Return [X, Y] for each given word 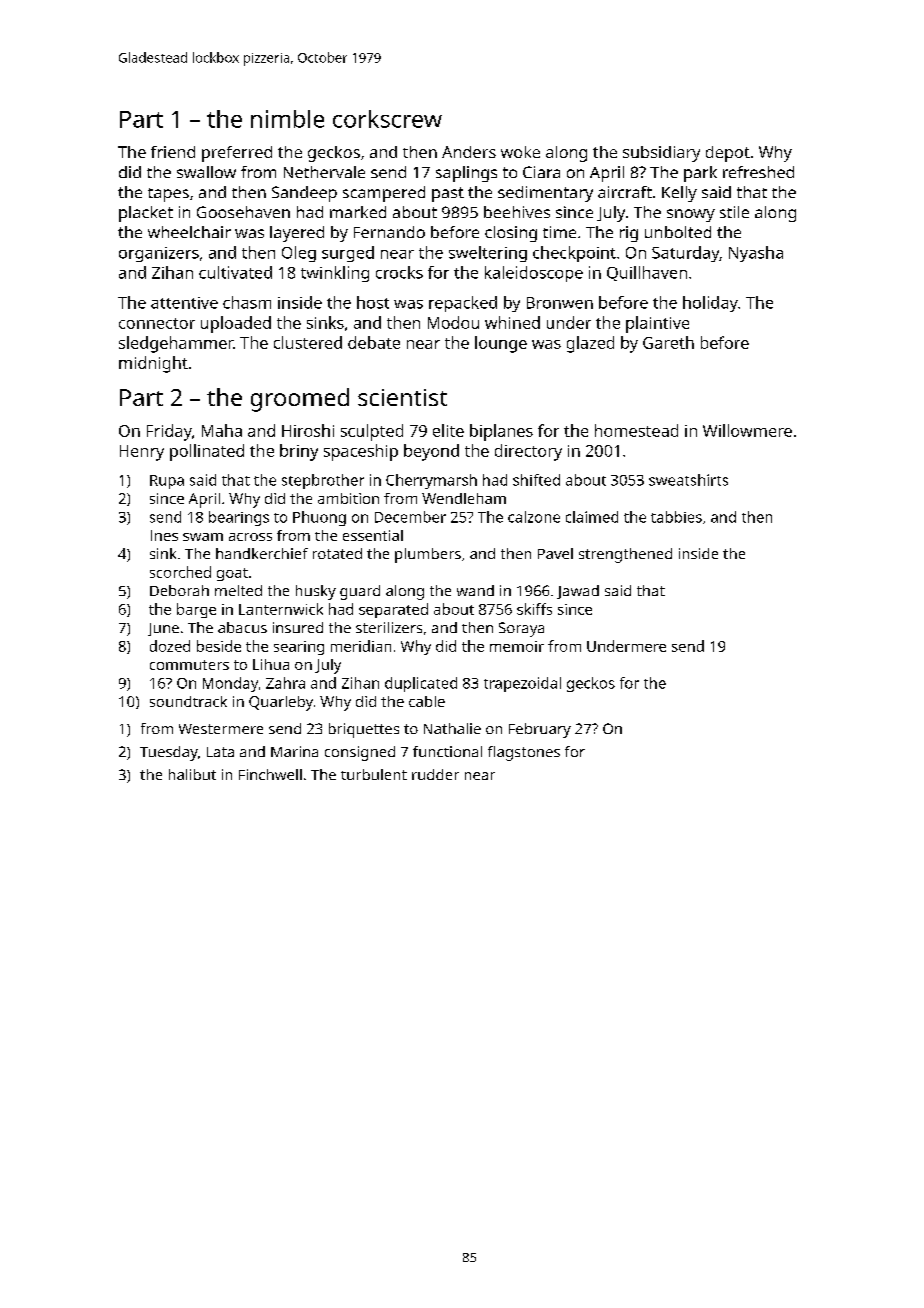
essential [373, 535]
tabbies [676, 517]
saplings [466, 174]
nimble [287, 119]
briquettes [364, 730]
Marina [294, 751]
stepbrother [323, 481]
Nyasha [756, 254]
